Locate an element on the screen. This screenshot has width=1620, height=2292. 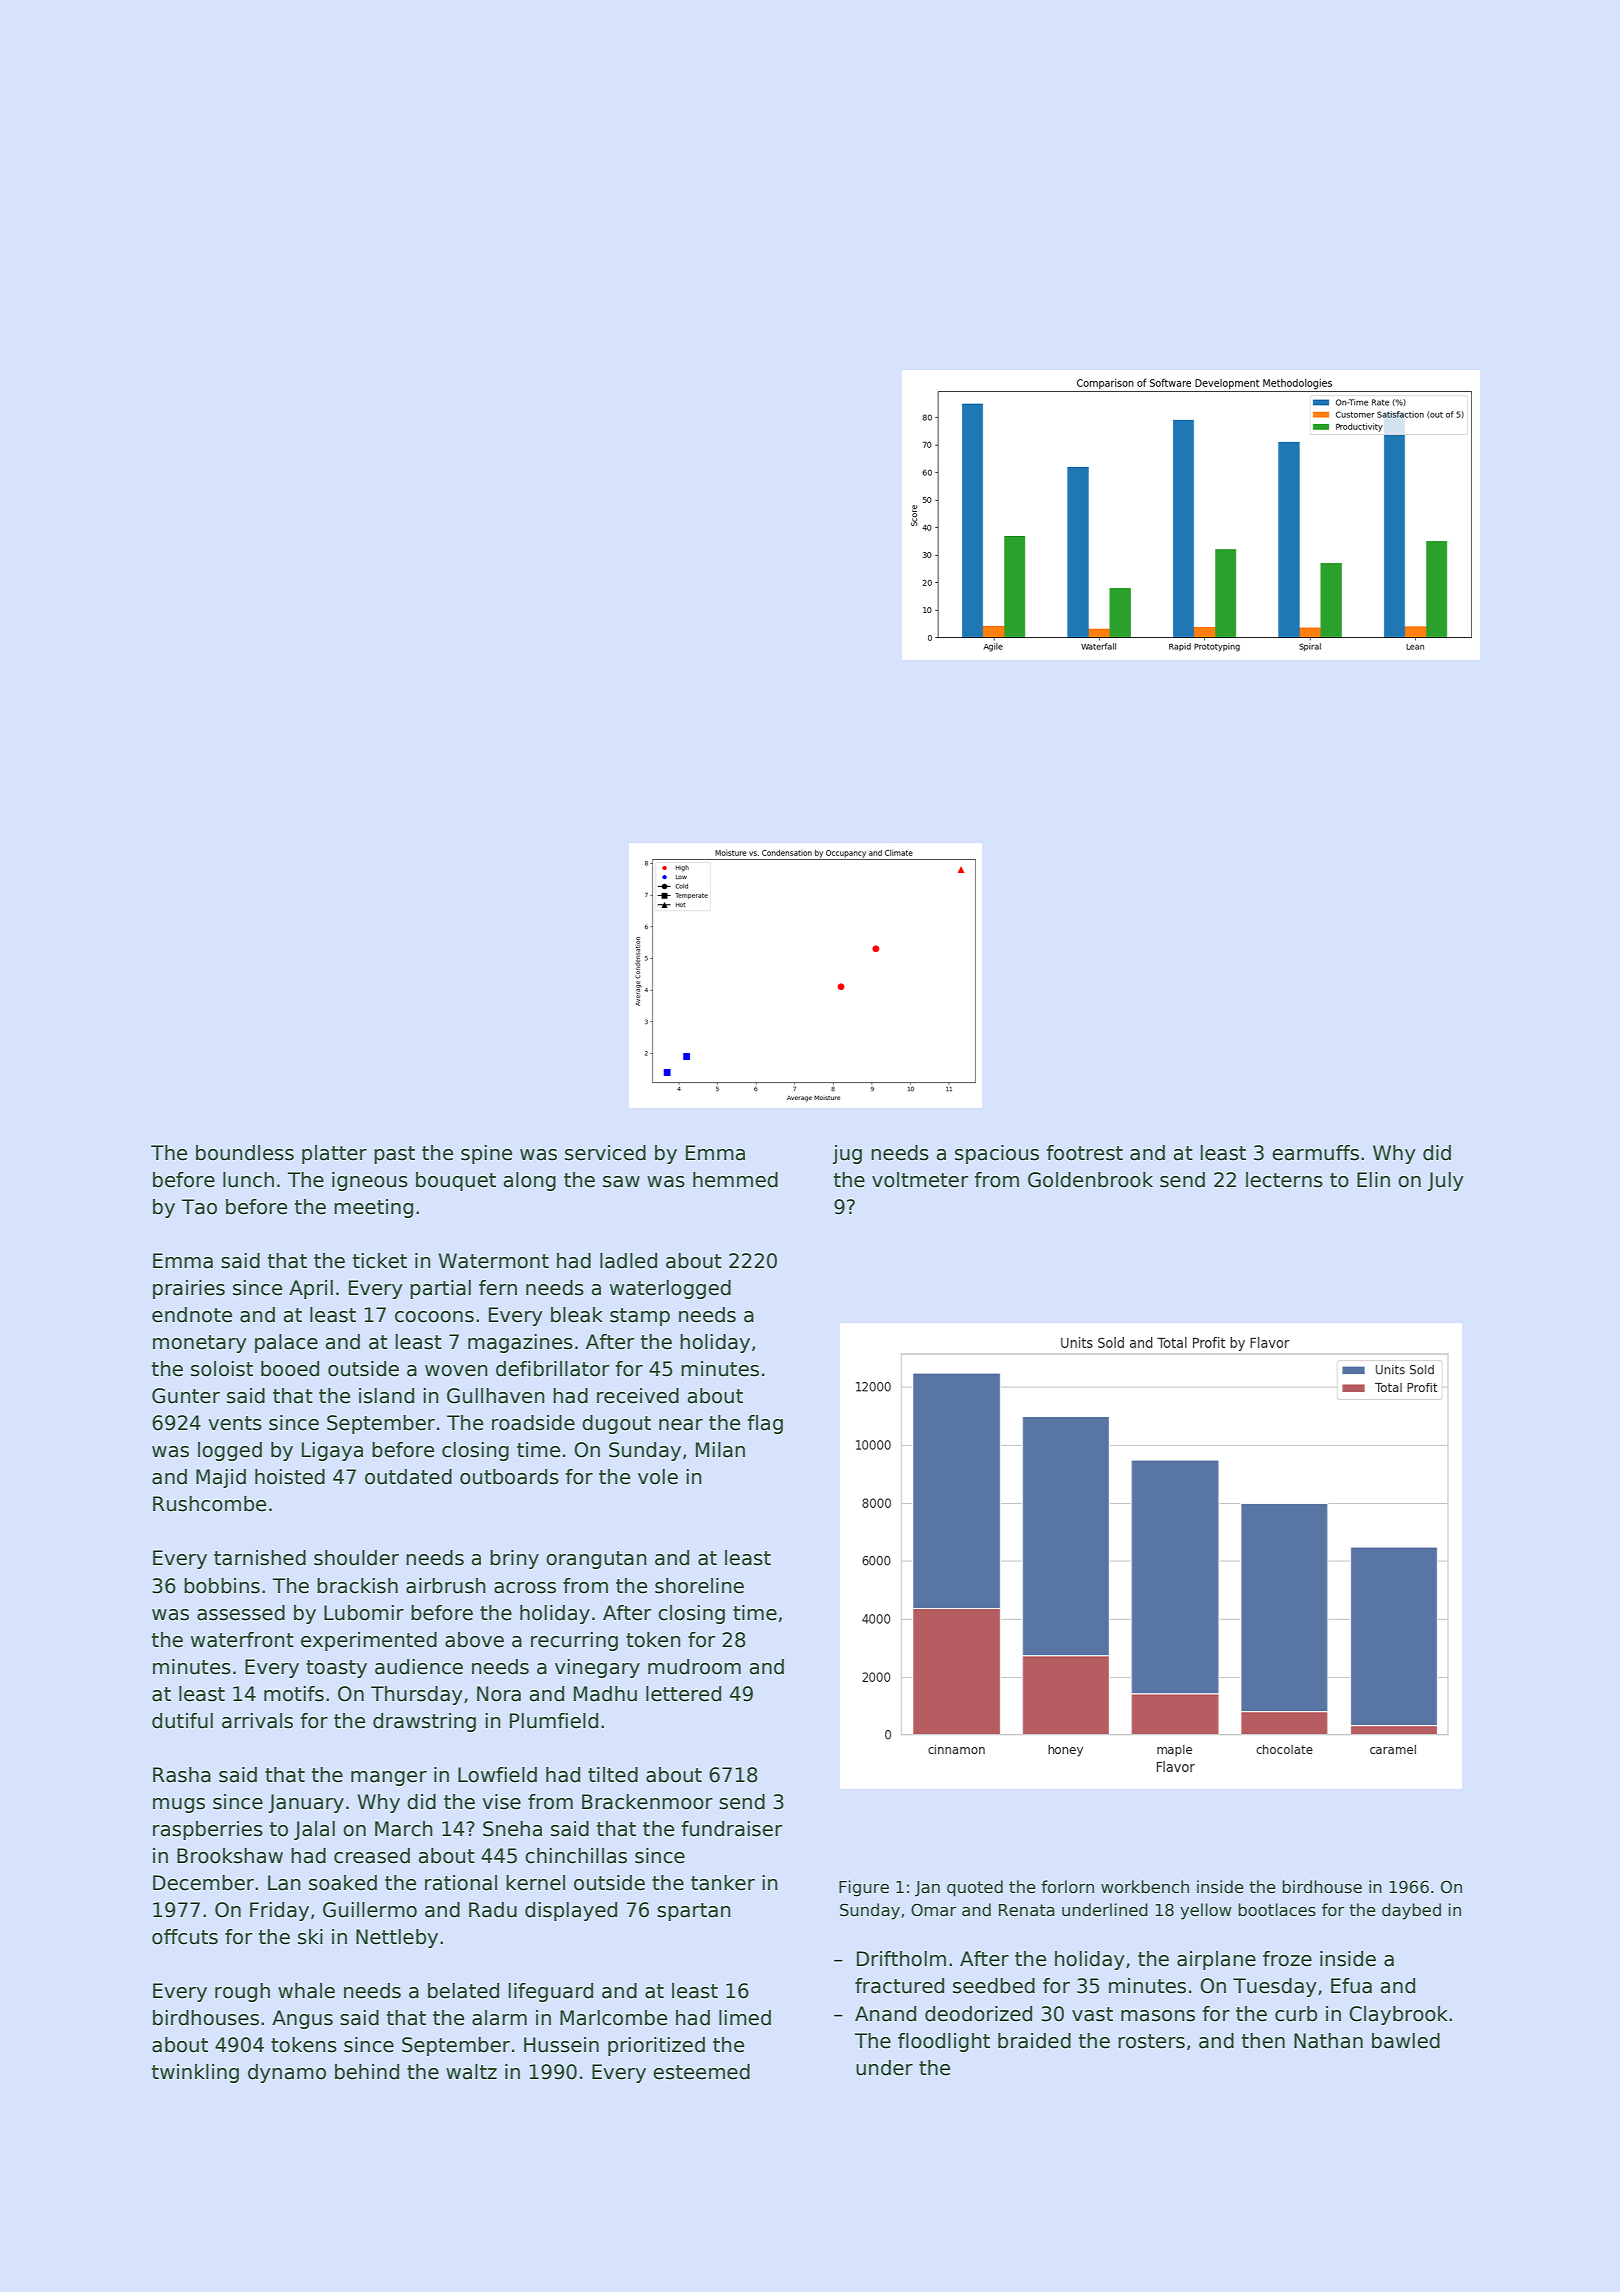
Angus is located at coordinates (302, 2019).
